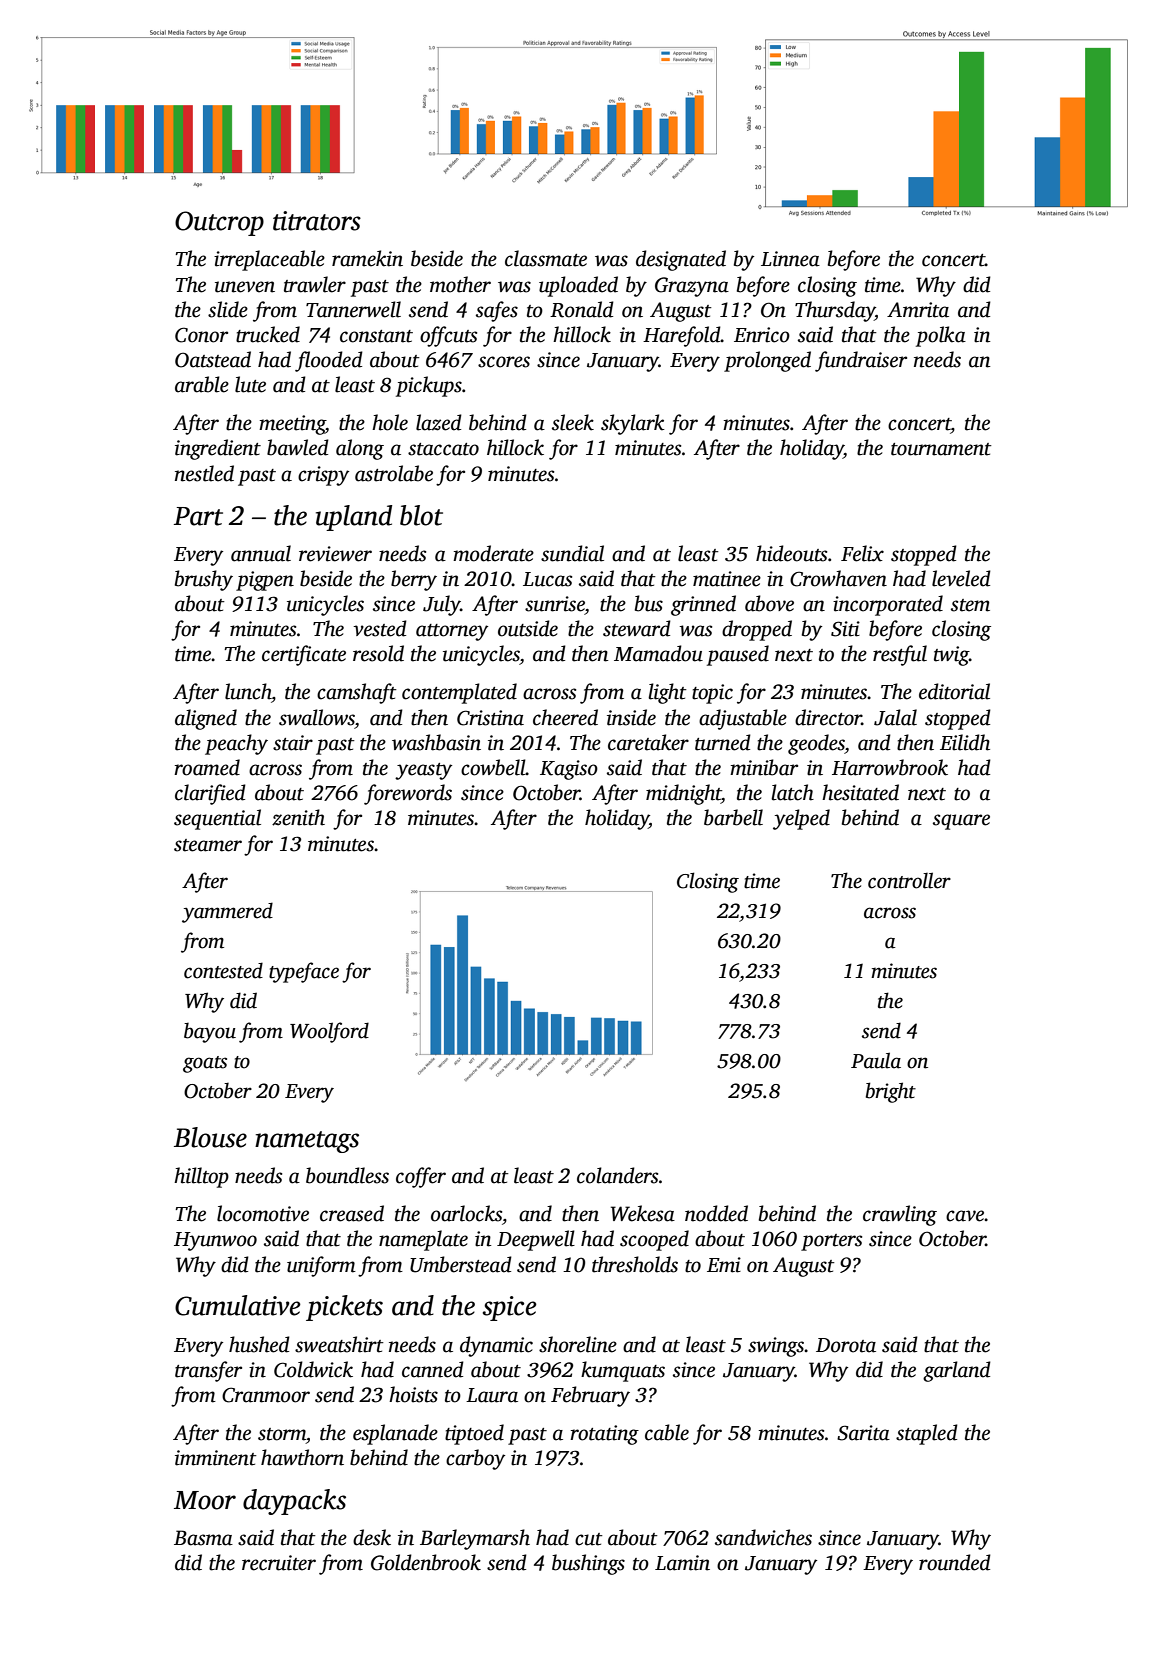  I want to click on Amrita, so click(918, 310).
